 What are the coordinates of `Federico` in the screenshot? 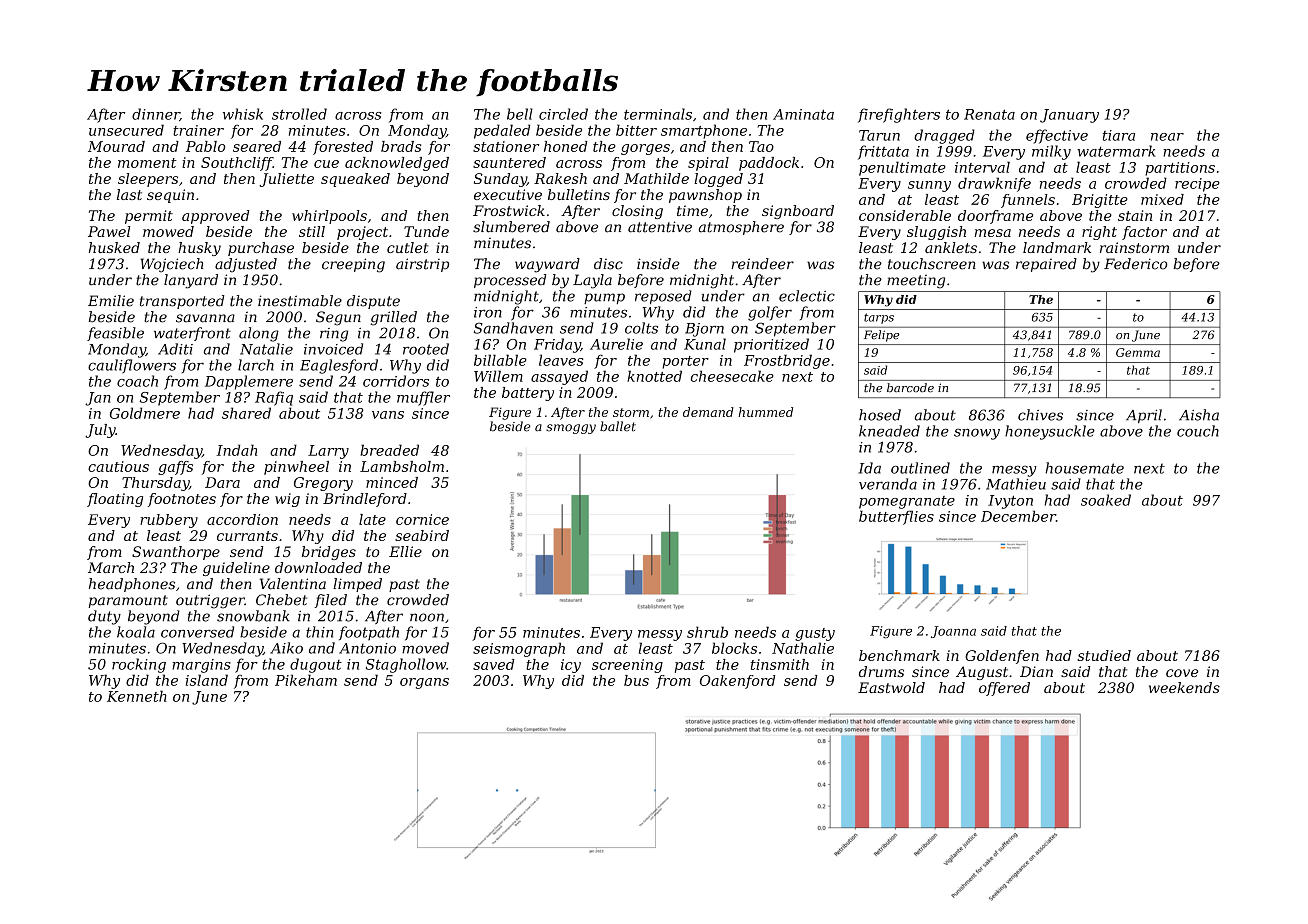 It's located at (1136, 264).
